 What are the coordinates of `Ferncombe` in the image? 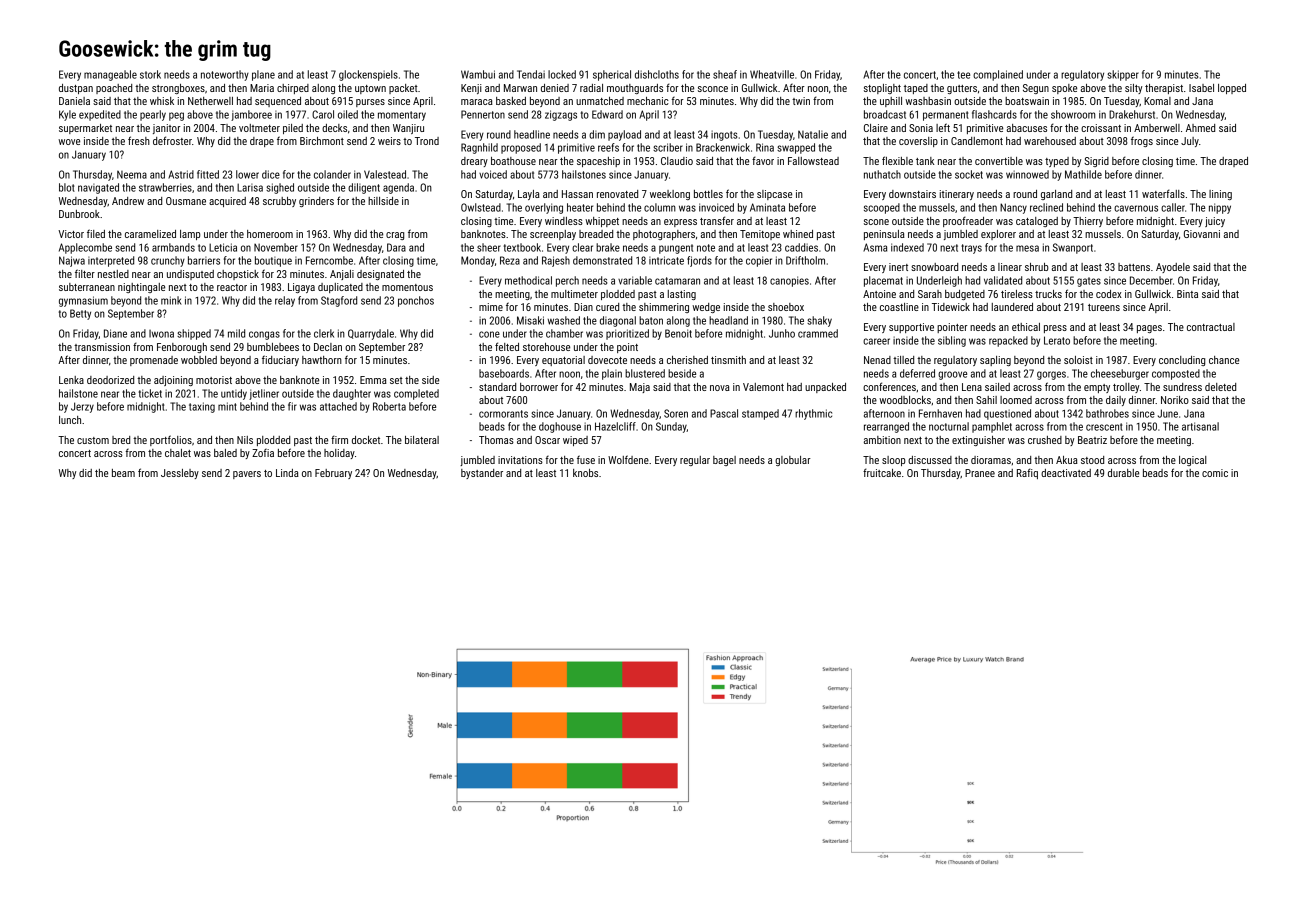 It's located at (329, 260).
